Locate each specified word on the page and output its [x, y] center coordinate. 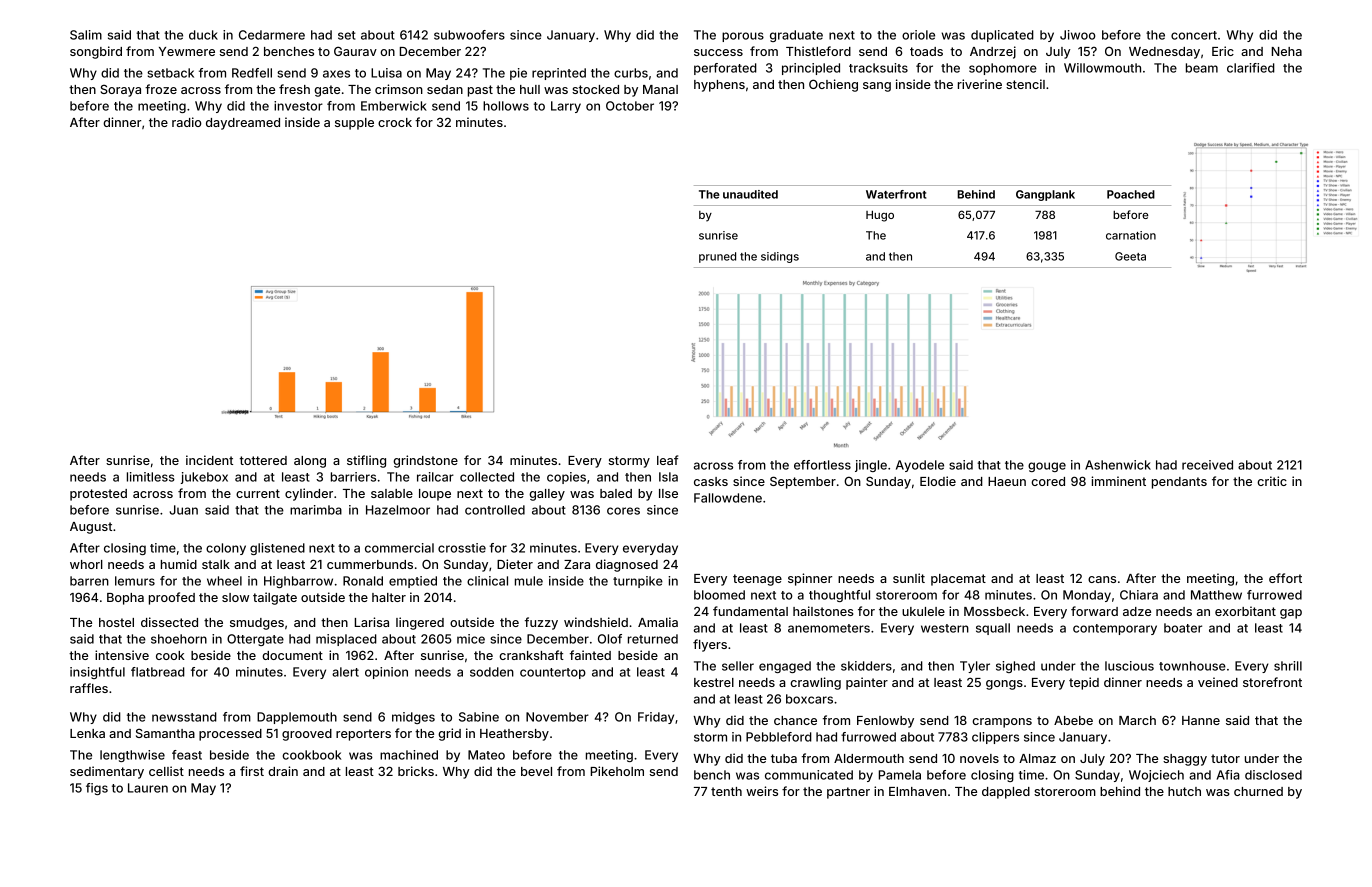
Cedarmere [272, 35]
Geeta [1130, 256]
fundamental [750, 611]
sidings [780, 257]
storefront [1272, 682]
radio [187, 122]
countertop [553, 673]
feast [187, 755]
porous [743, 37]
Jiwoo [1077, 35]
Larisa [372, 622]
